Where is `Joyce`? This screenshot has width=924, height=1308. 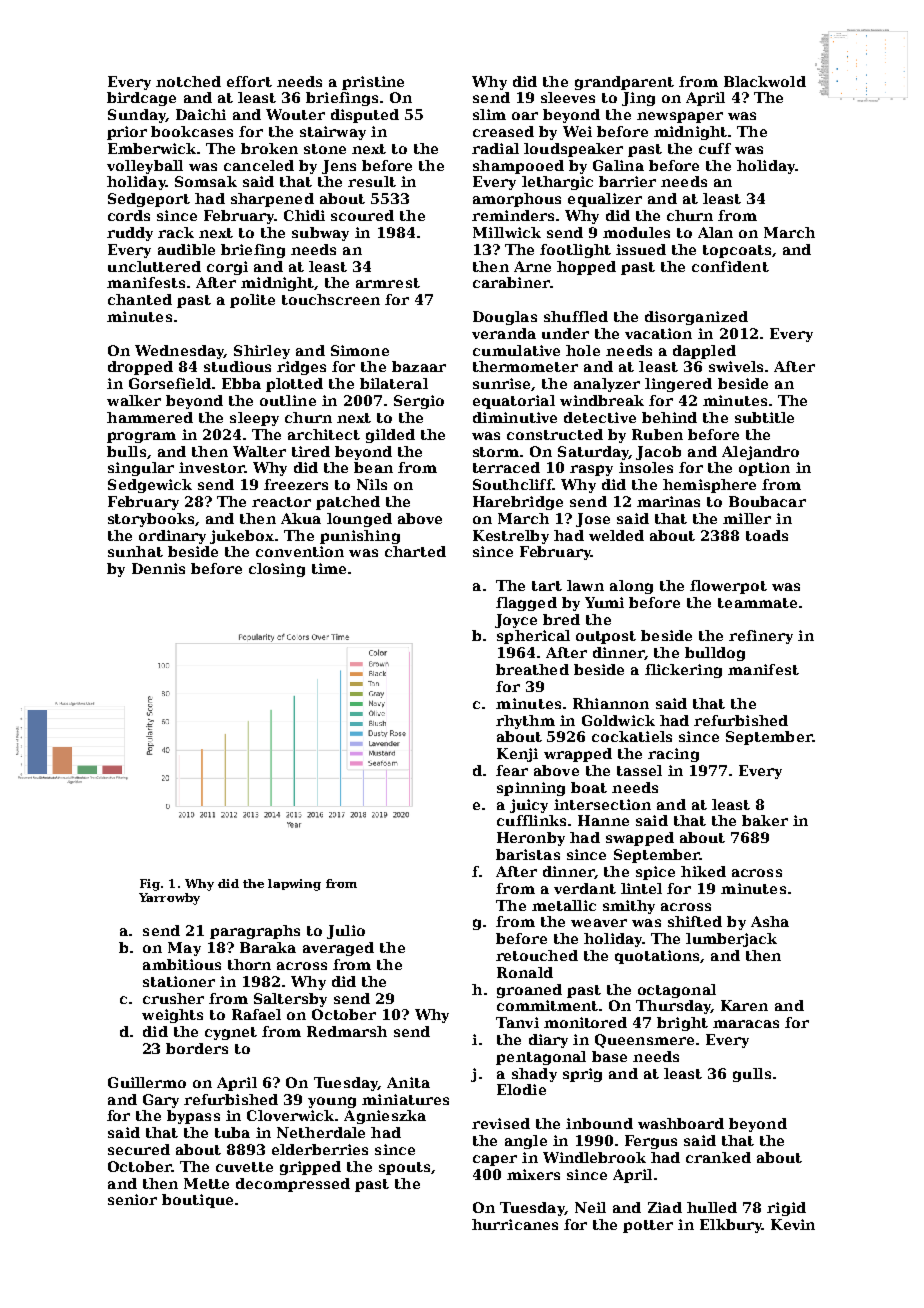
Joyce is located at coordinates (516, 621).
